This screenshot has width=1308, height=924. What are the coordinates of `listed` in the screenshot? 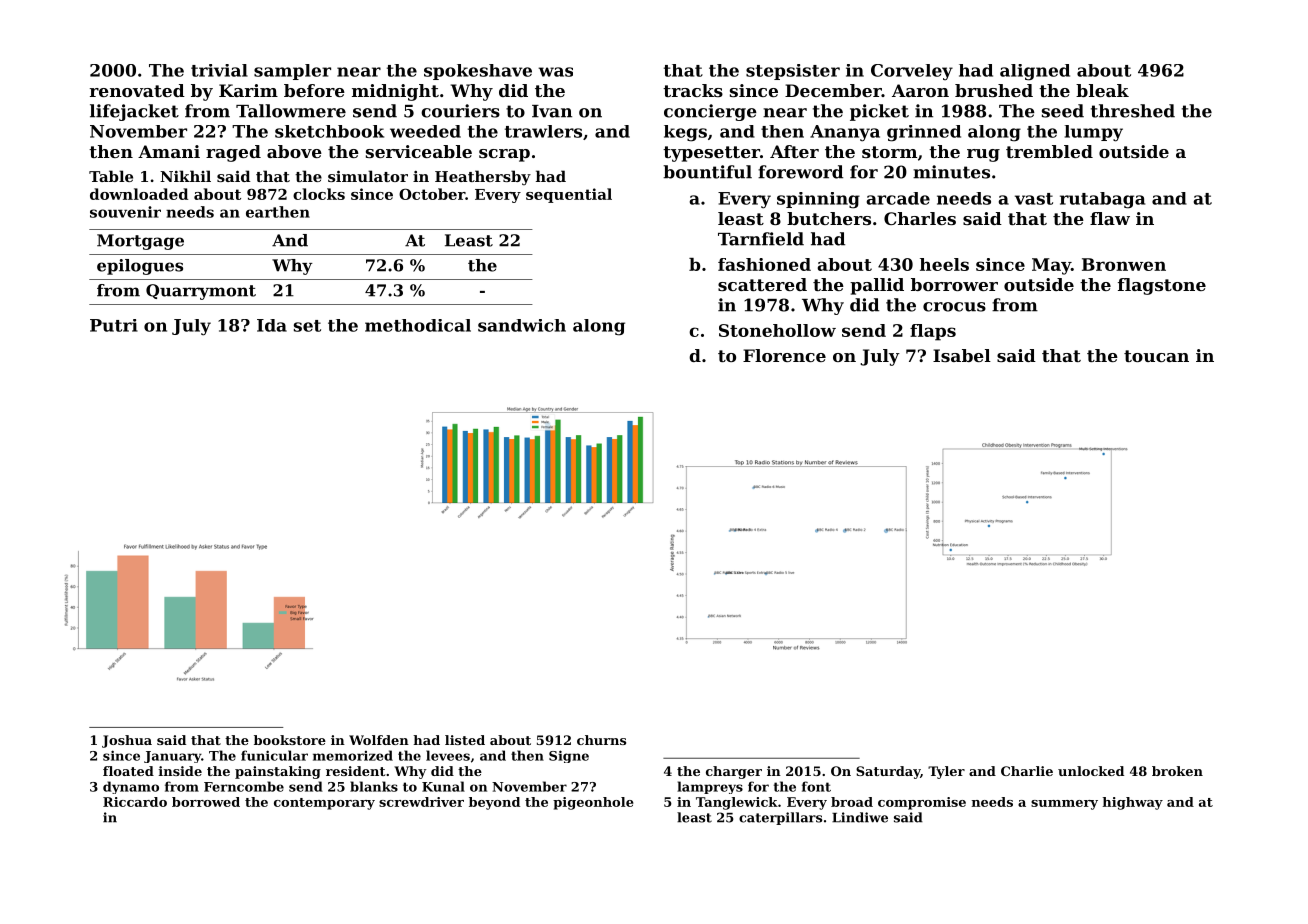 It's located at (465, 740).
